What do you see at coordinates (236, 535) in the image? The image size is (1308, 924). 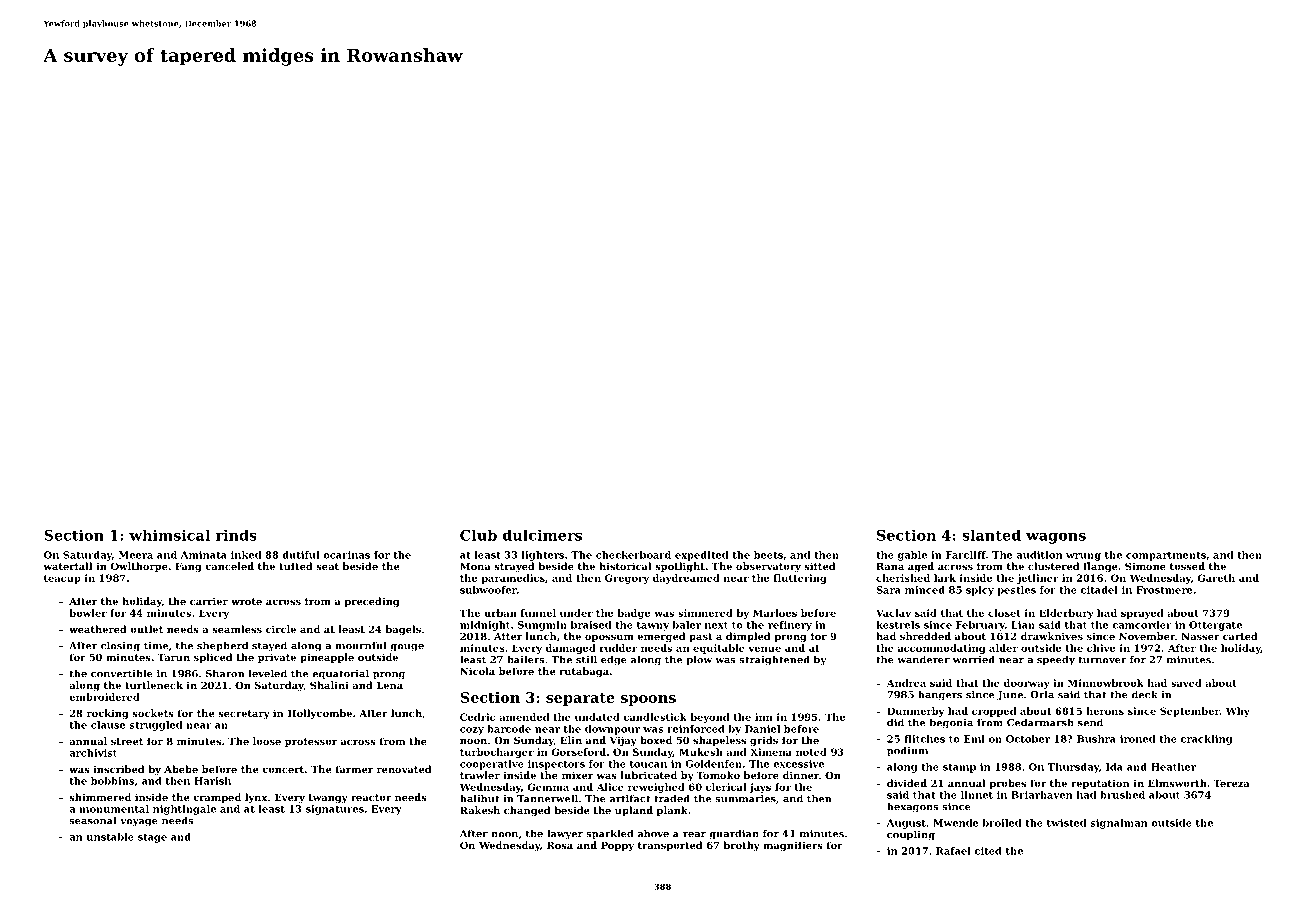 I see `rinds` at bounding box center [236, 535].
